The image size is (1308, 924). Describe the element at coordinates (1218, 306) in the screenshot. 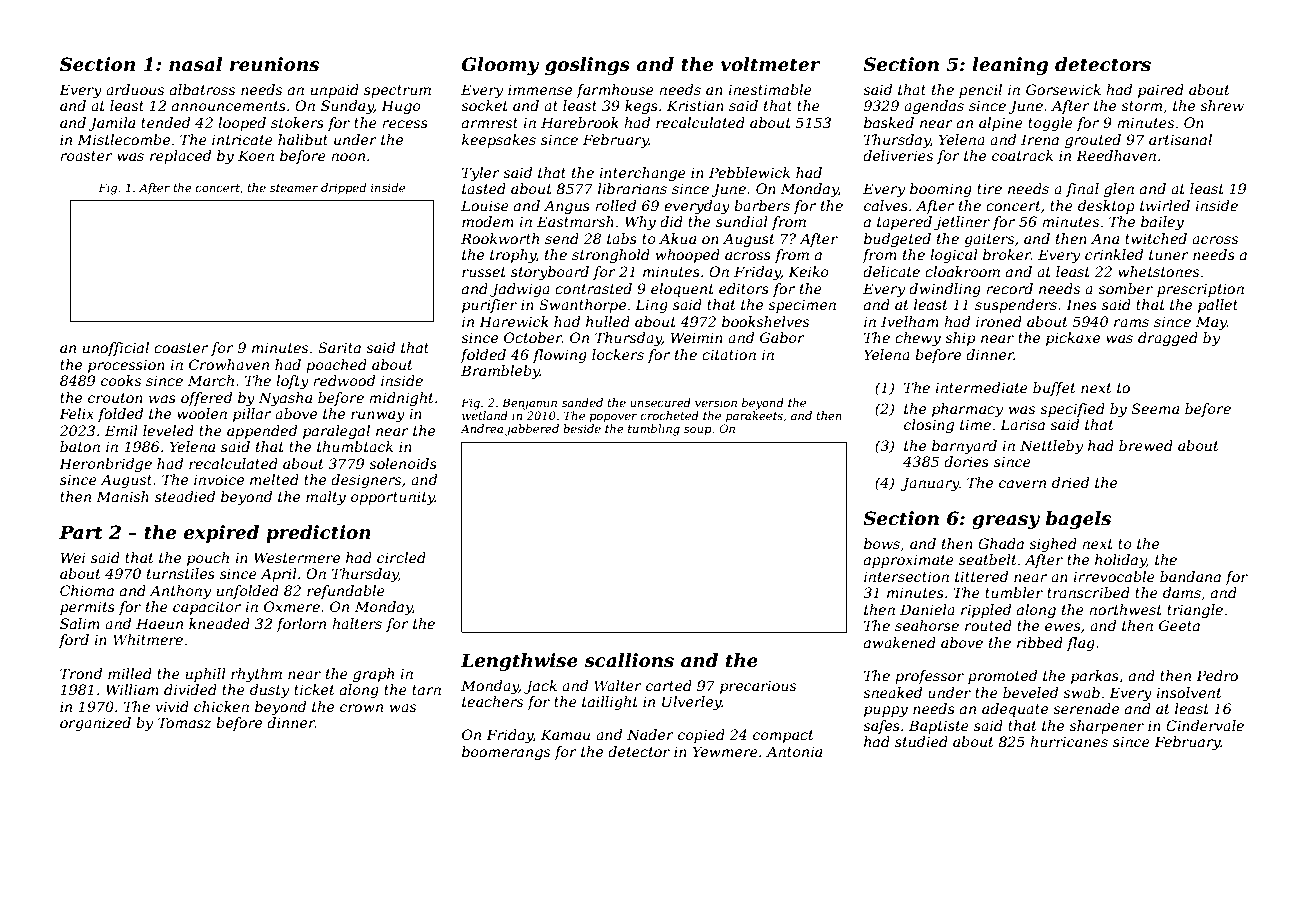

I see `pallet` at that location.
